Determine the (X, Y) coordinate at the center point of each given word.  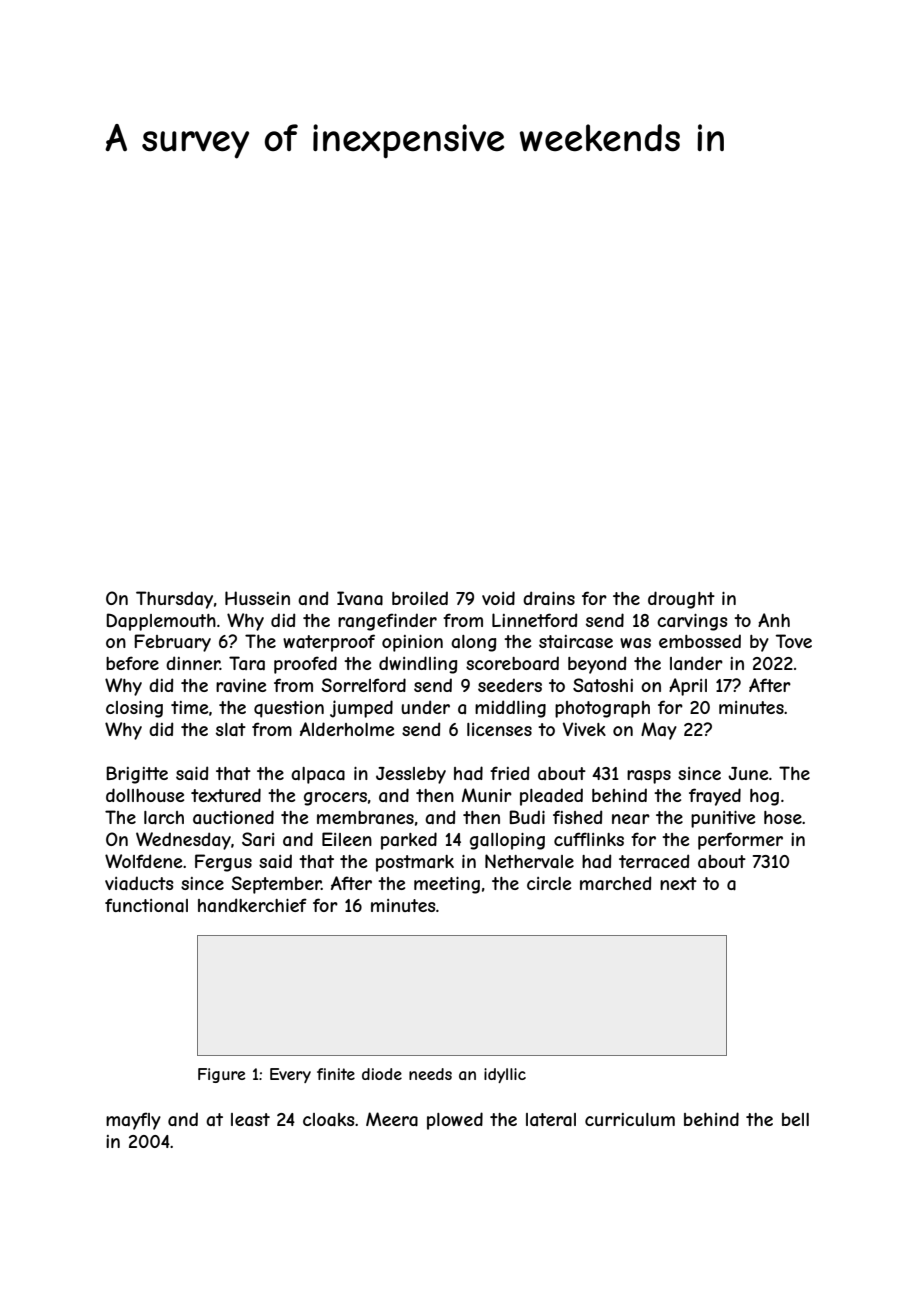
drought (681, 600)
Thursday (174, 600)
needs (430, 1074)
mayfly (133, 1121)
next (678, 883)
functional (146, 905)
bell (795, 1119)
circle (549, 883)
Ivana (360, 598)
